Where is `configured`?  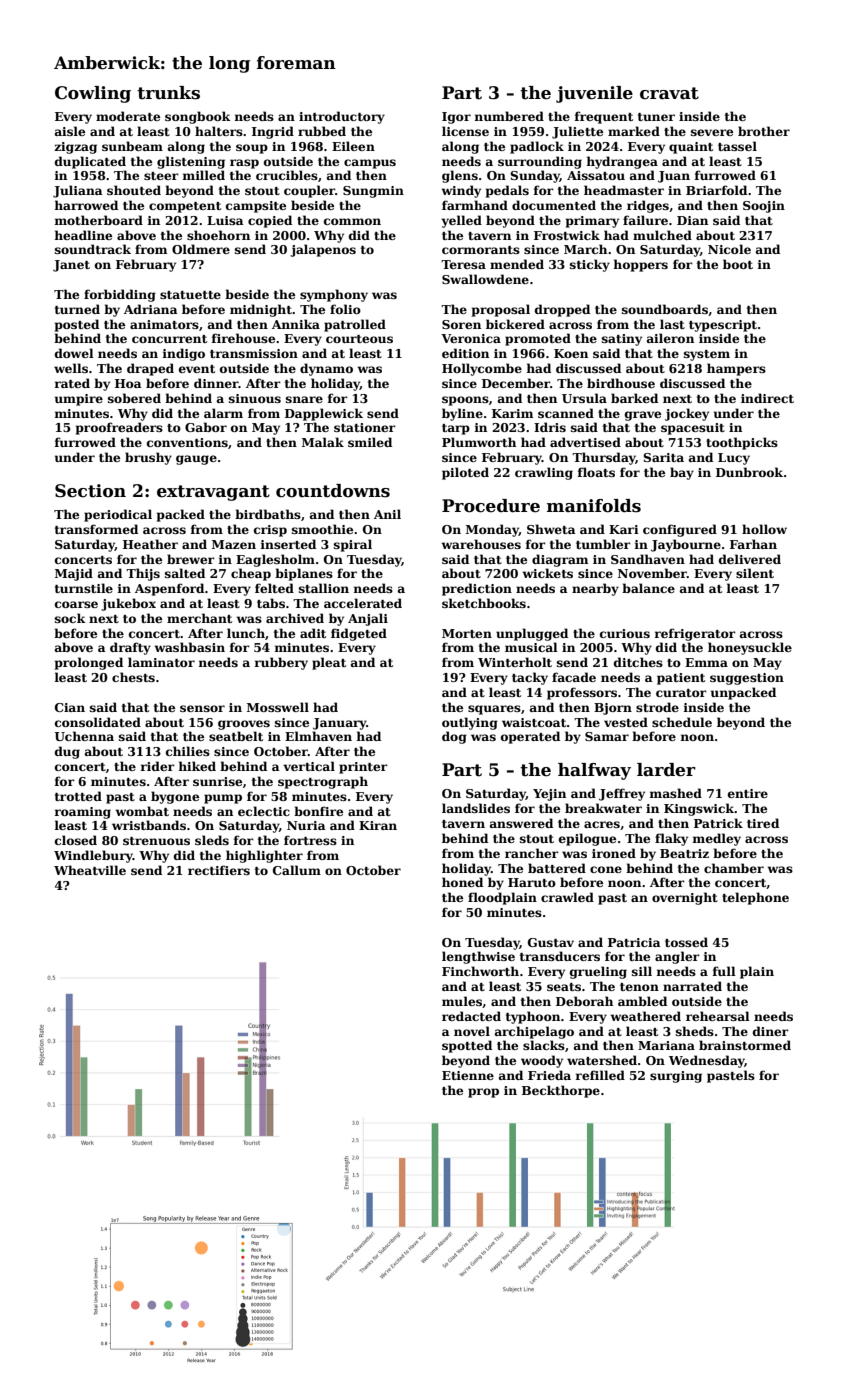 configured is located at coordinates (680, 530).
